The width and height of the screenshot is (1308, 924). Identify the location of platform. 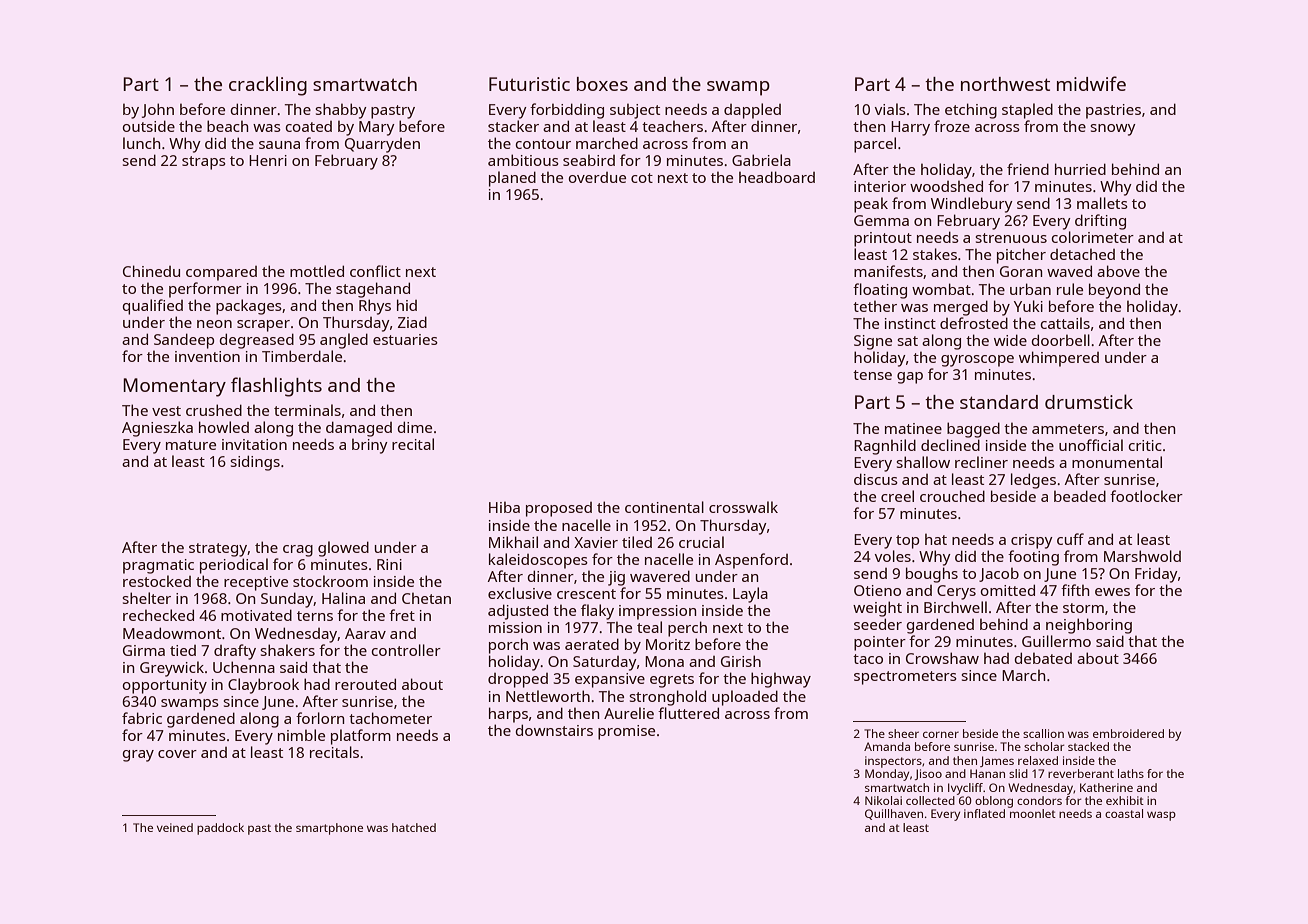
(361, 737).
